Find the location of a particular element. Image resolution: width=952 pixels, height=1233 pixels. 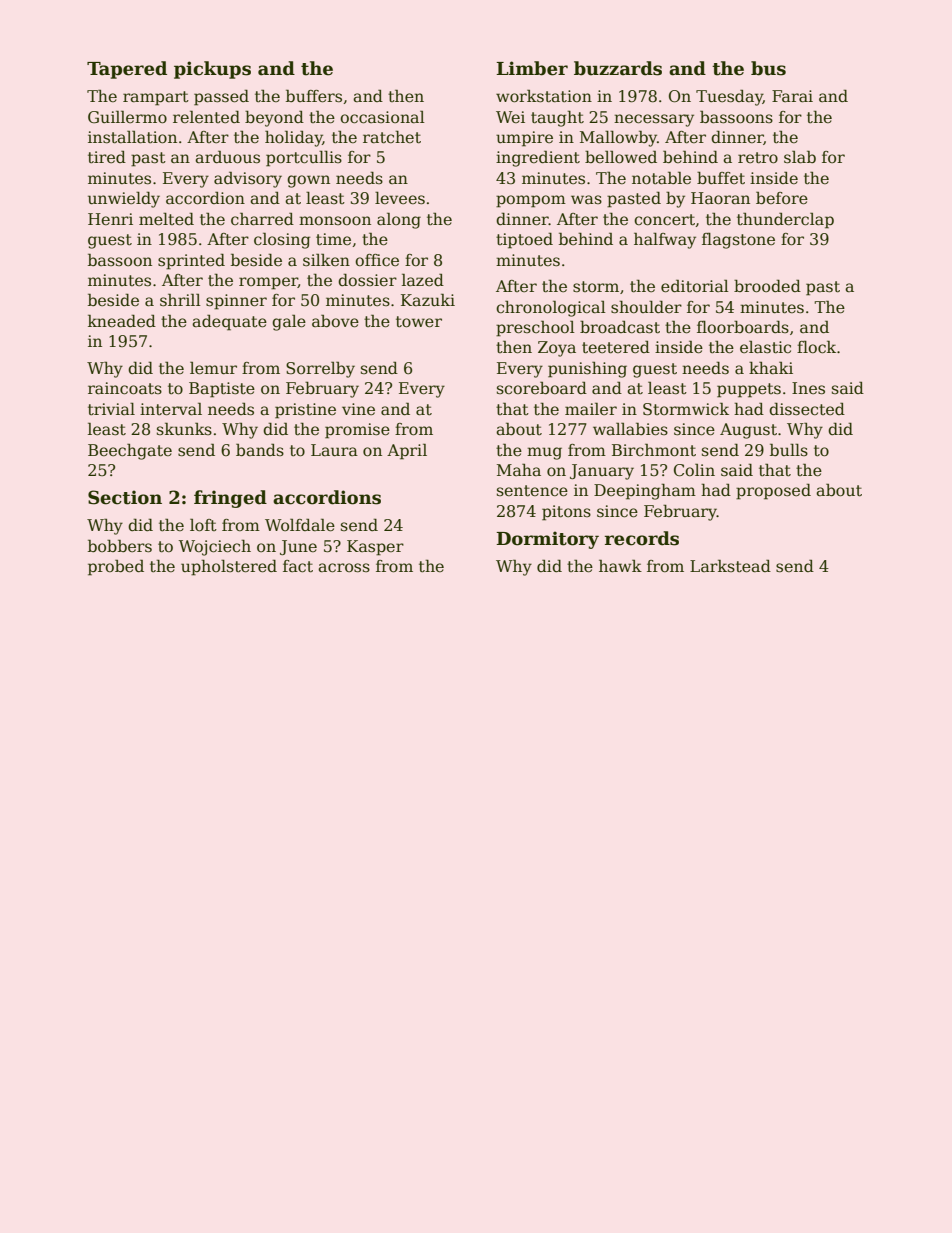

Limber is located at coordinates (532, 68).
